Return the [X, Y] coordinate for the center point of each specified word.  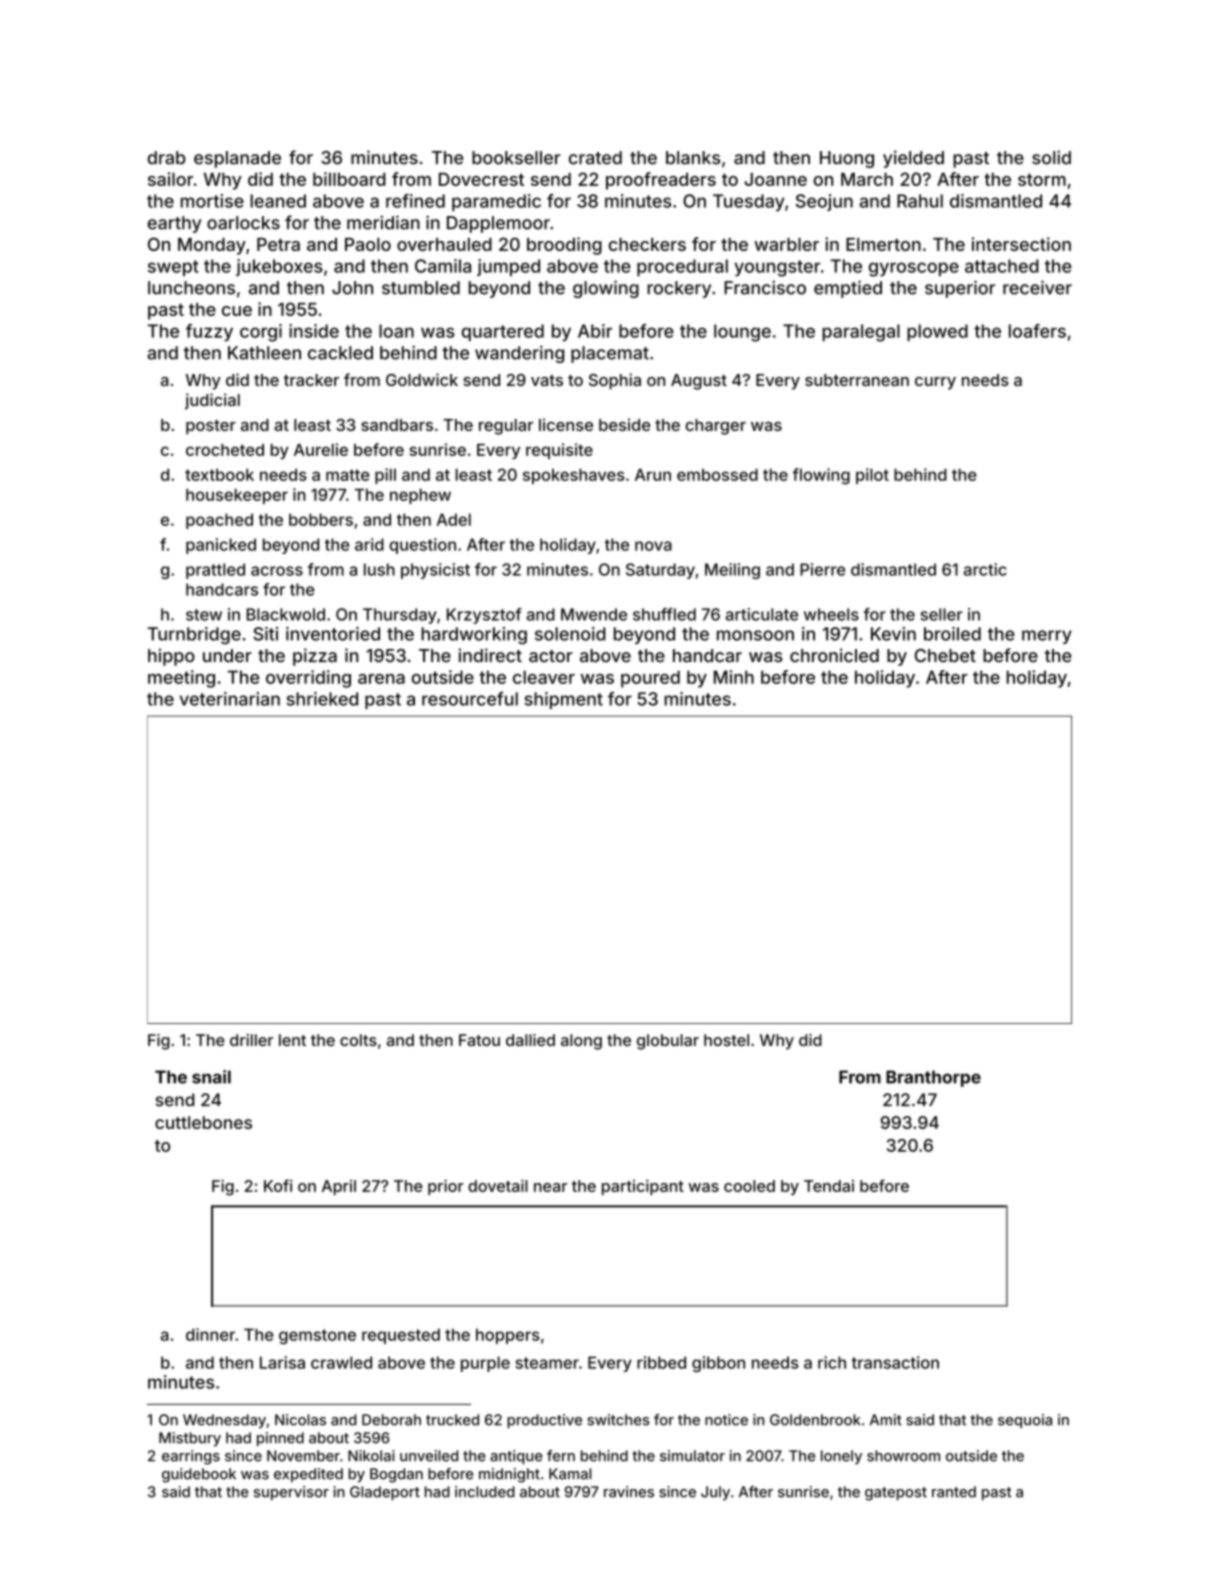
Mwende [594, 614]
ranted [954, 1492]
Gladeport [385, 1493]
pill [385, 476]
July [715, 1493]
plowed [937, 332]
